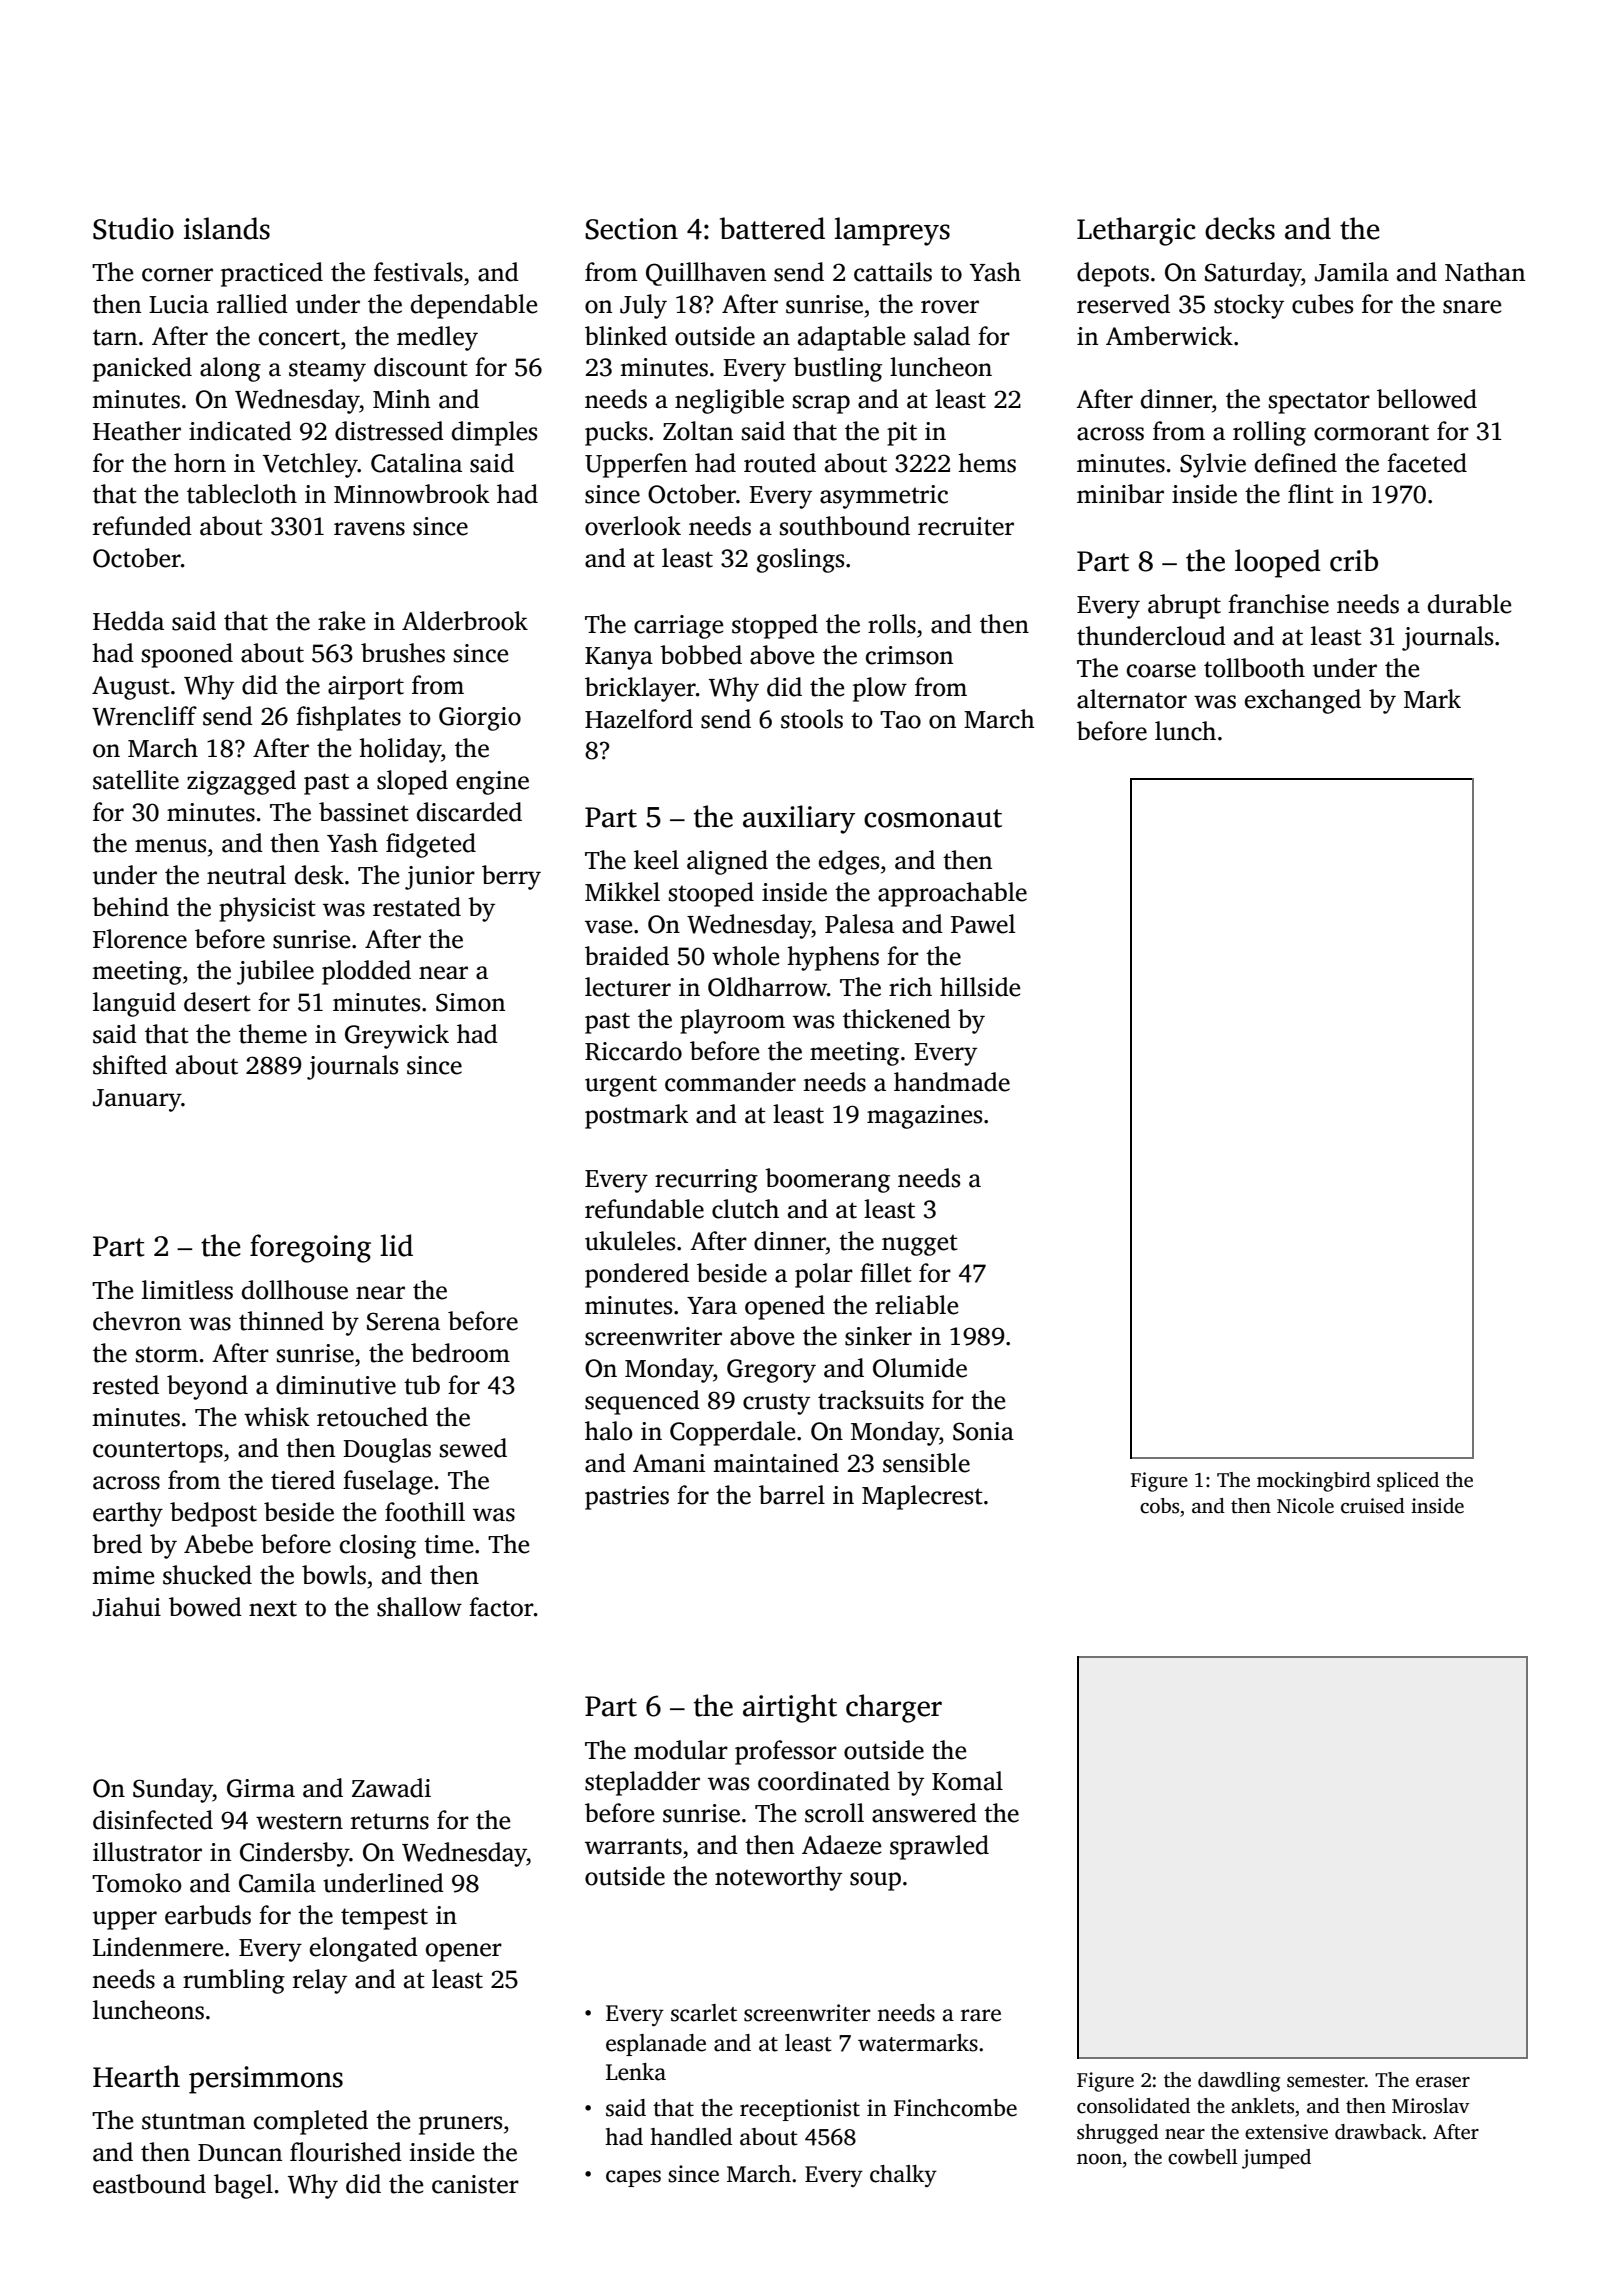 The height and width of the screenshot is (2292, 1620). What do you see at coordinates (980, 987) in the screenshot?
I see `hillside` at bounding box center [980, 987].
